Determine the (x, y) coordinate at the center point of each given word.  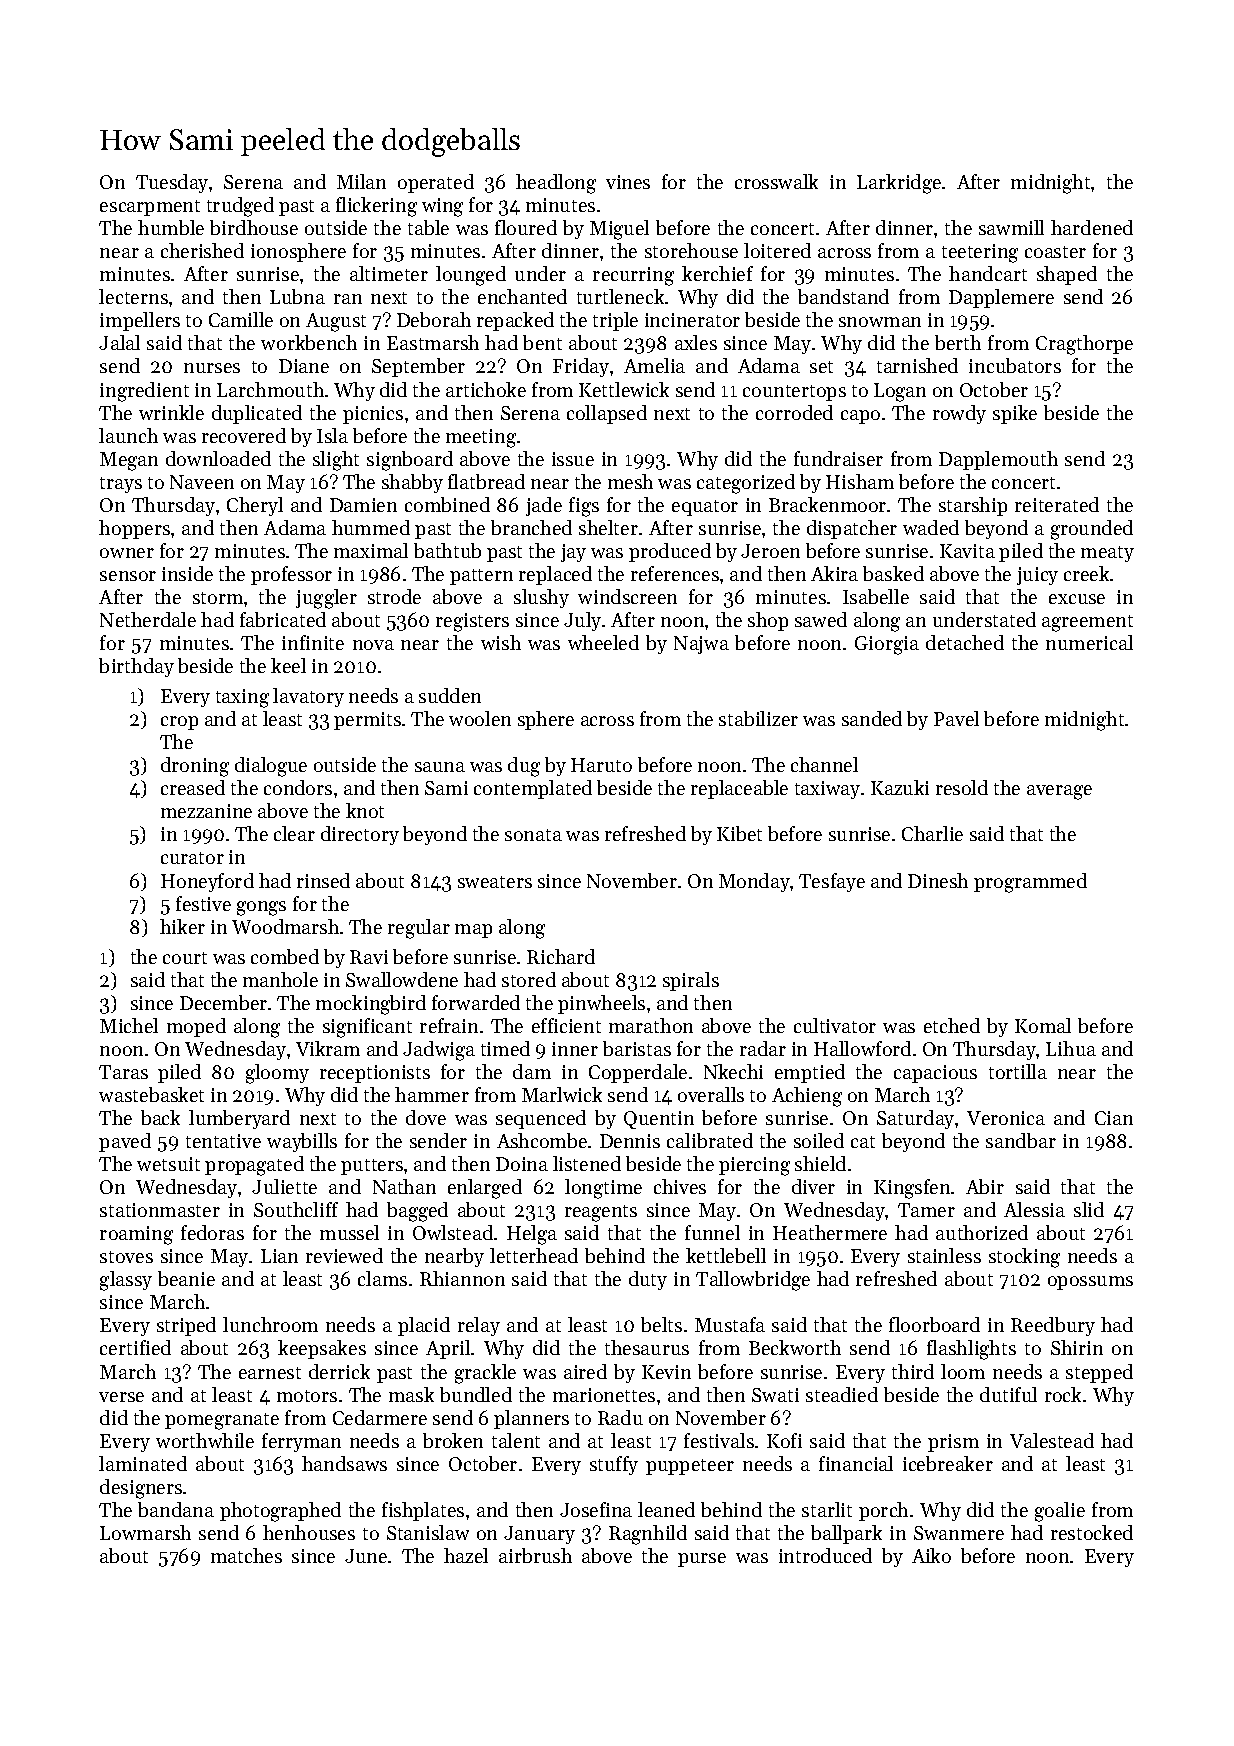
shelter (608, 527)
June (366, 1556)
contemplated (533, 789)
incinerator (692, 320)
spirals (691, 981)
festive (203, 903)
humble (171, 227)
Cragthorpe (1084, 345)
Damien (363, 505)
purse (702, 1560)
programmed (1030, 883)
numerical (1089, 642)
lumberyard (239, 1119)
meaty (1107, 554)
